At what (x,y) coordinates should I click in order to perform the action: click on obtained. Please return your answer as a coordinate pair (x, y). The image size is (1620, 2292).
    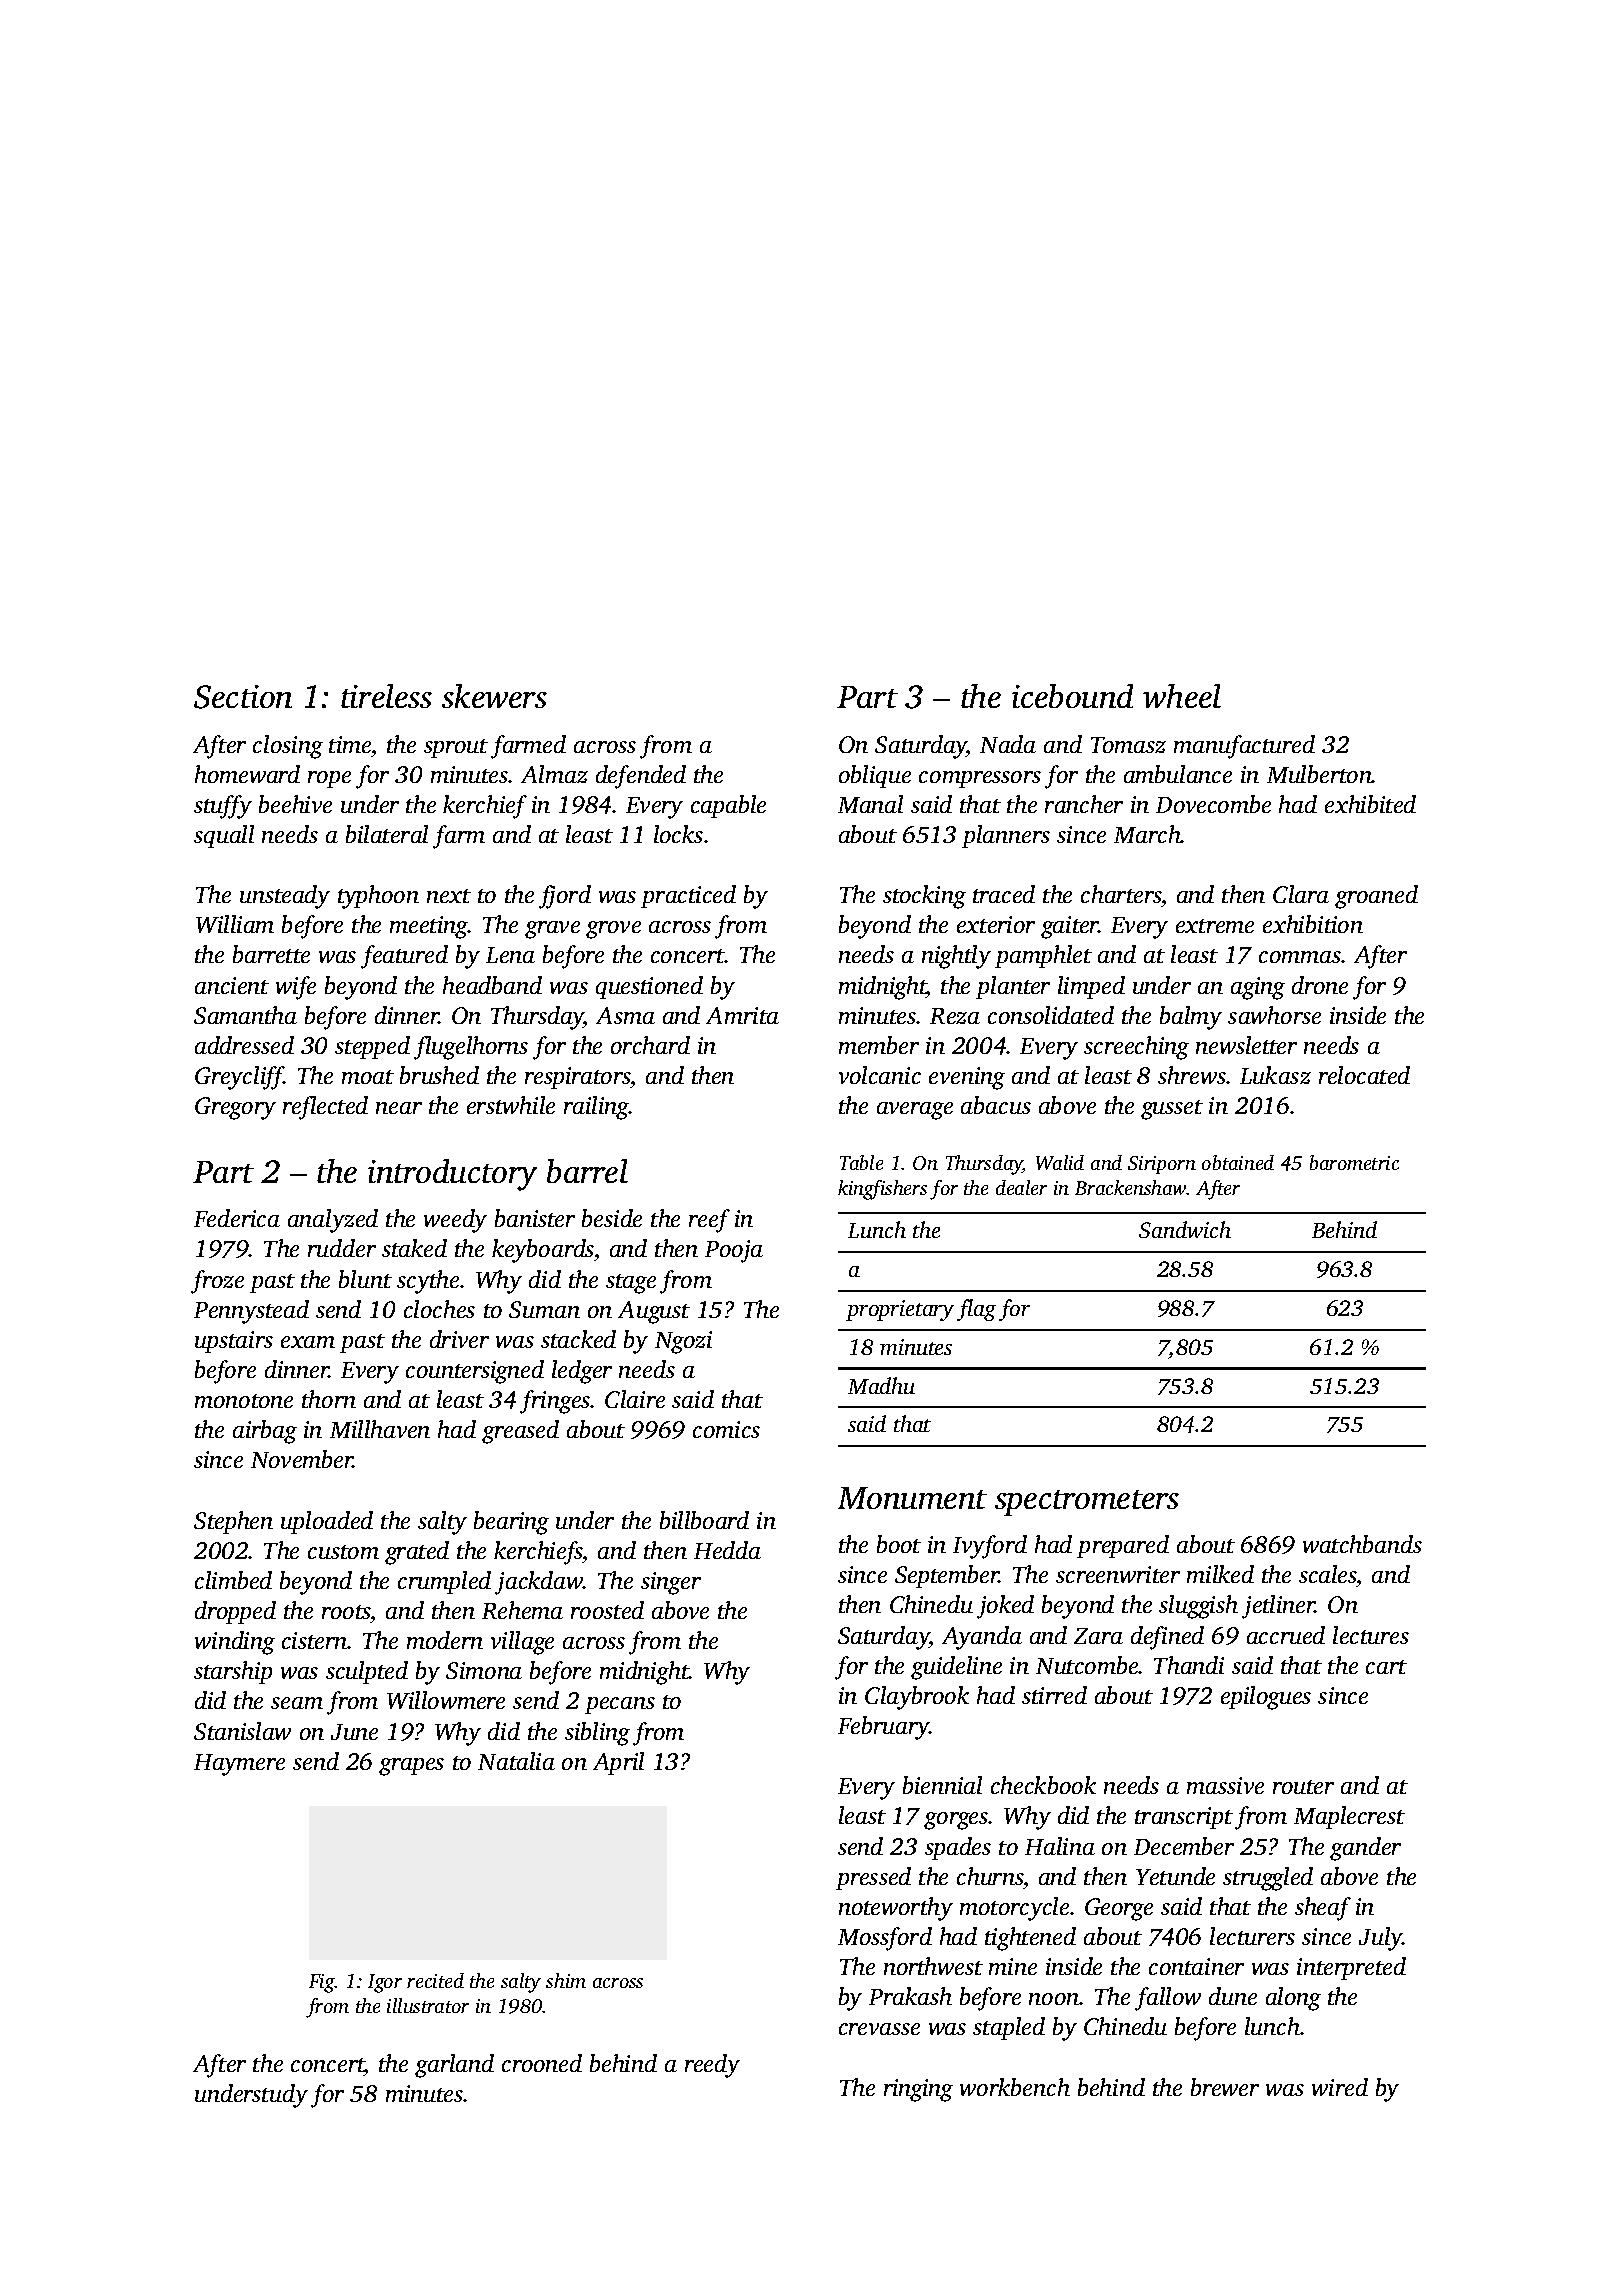
    Looking at the image, I should click on (1238, 1162).
